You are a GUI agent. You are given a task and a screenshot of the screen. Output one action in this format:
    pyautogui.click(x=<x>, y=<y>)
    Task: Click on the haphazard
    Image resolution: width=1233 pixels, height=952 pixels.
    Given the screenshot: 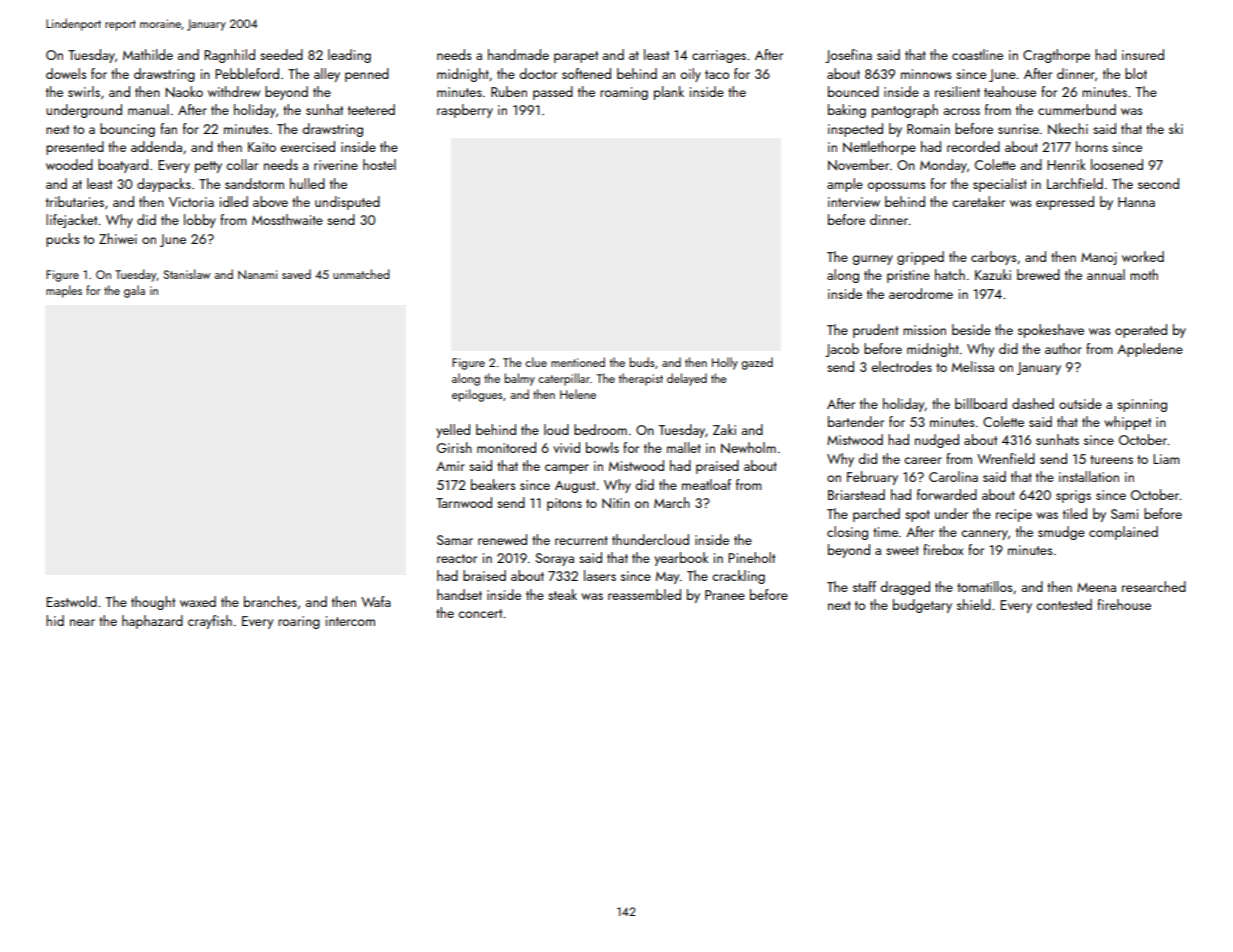 What is the action you would take?
    pyautogui.click(x=152, y=622)
